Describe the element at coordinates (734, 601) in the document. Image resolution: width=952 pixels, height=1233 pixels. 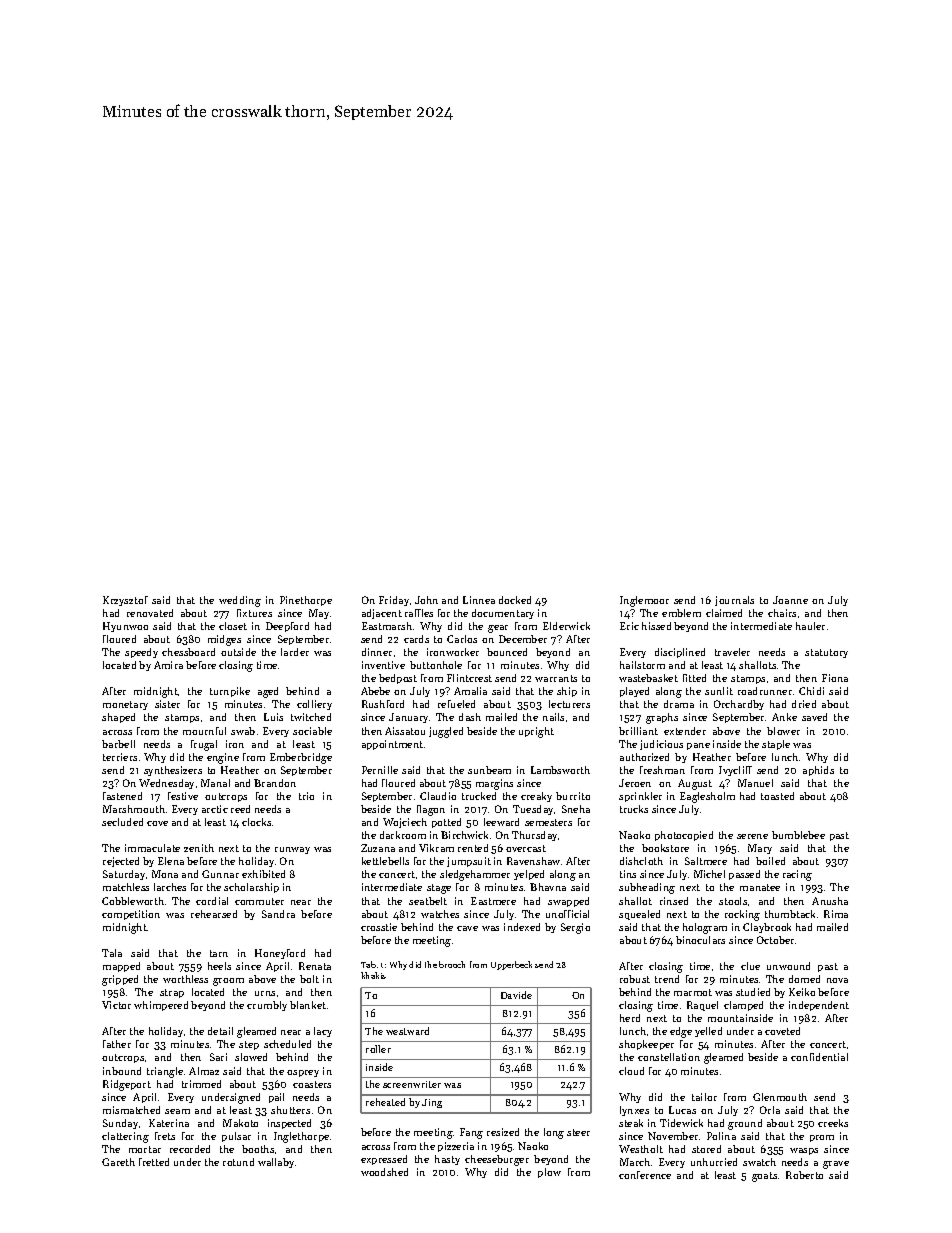
I see `journals` at that location.
